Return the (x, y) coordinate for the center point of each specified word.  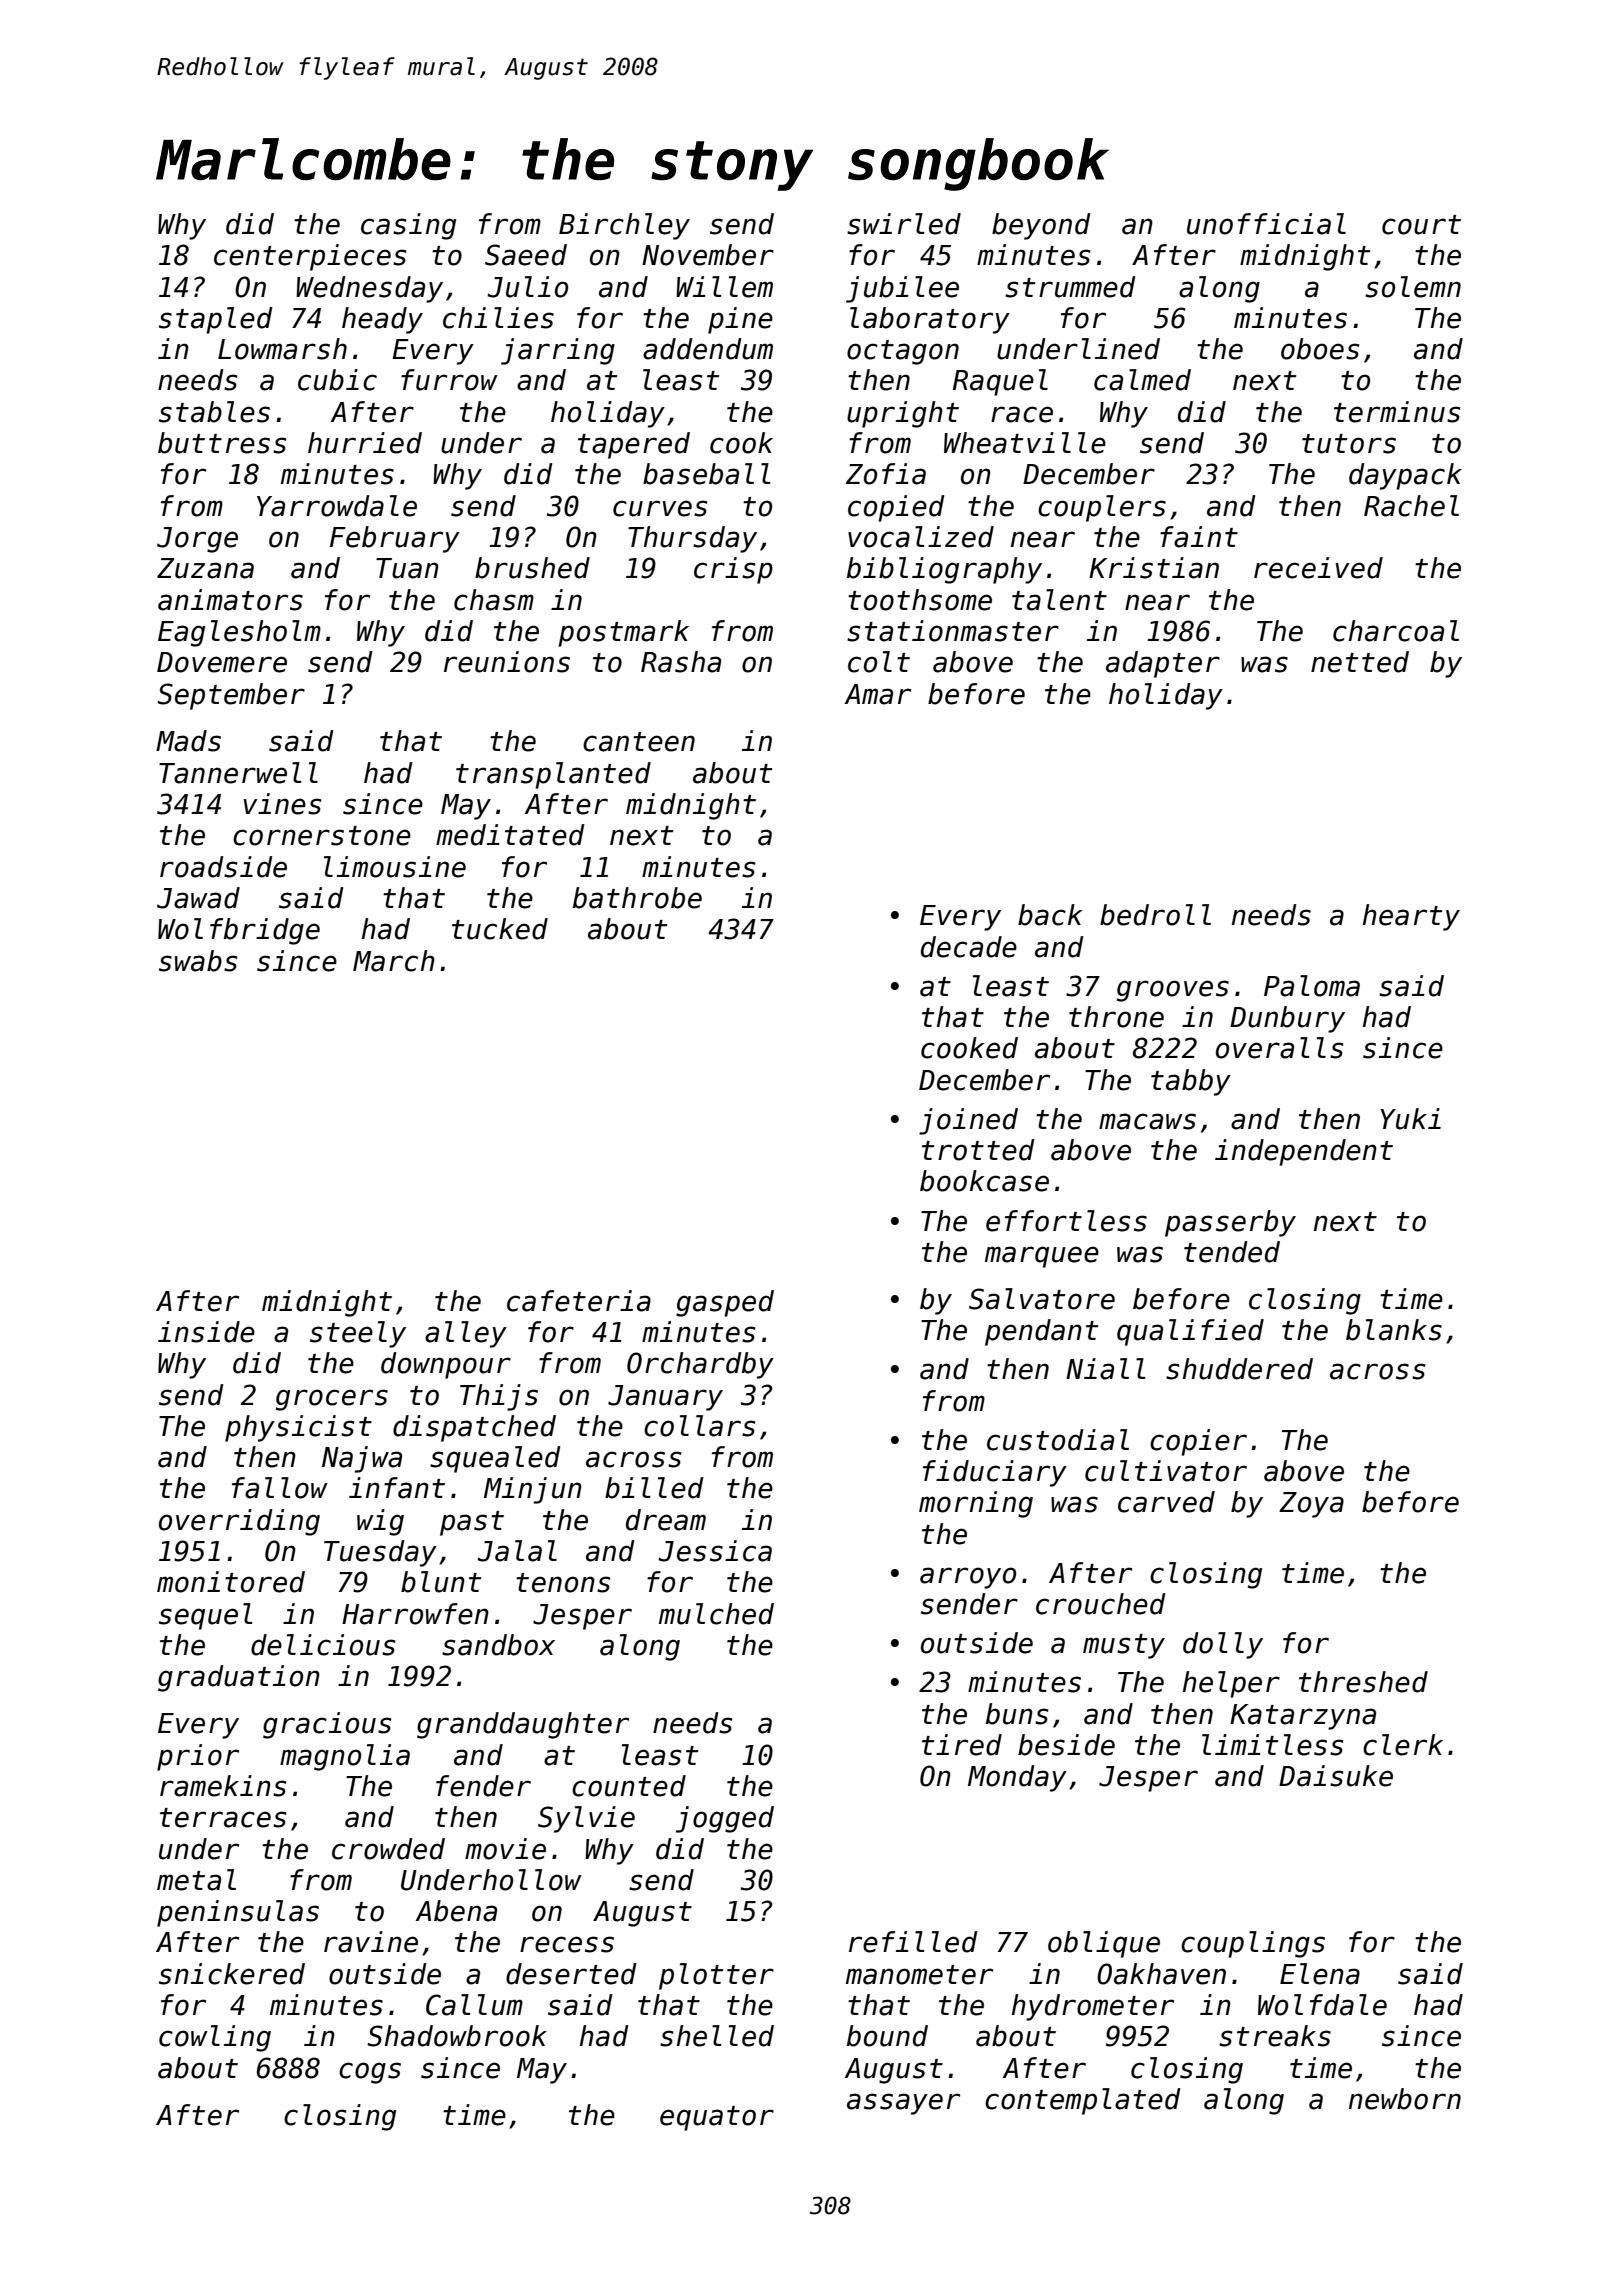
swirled (904, 224)
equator (717, 2118)
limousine (395, 867)
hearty (1411, 917)
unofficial (1266, 224)
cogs (370, 2073)
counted (629, 1786)
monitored (231, 1582)
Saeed (526, 255)
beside (1066, 1745)
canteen (639, 742)
